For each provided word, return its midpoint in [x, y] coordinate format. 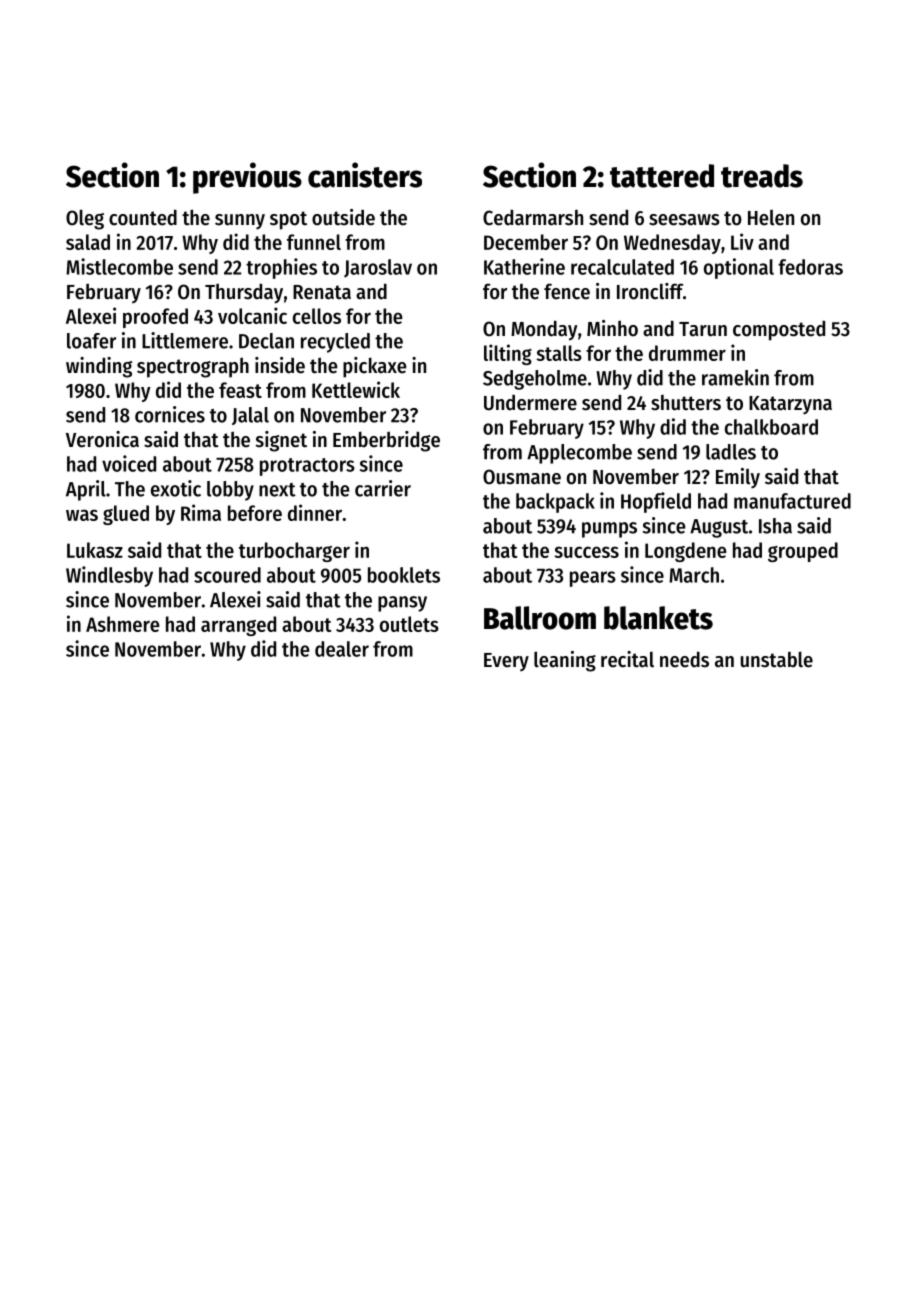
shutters [686, 403]
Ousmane [522, 477]
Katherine [524, 266]
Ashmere [123, 624]
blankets [658, 618]
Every [506, 662]
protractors [307, 467]
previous [247, 178]
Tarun [703, 329]
